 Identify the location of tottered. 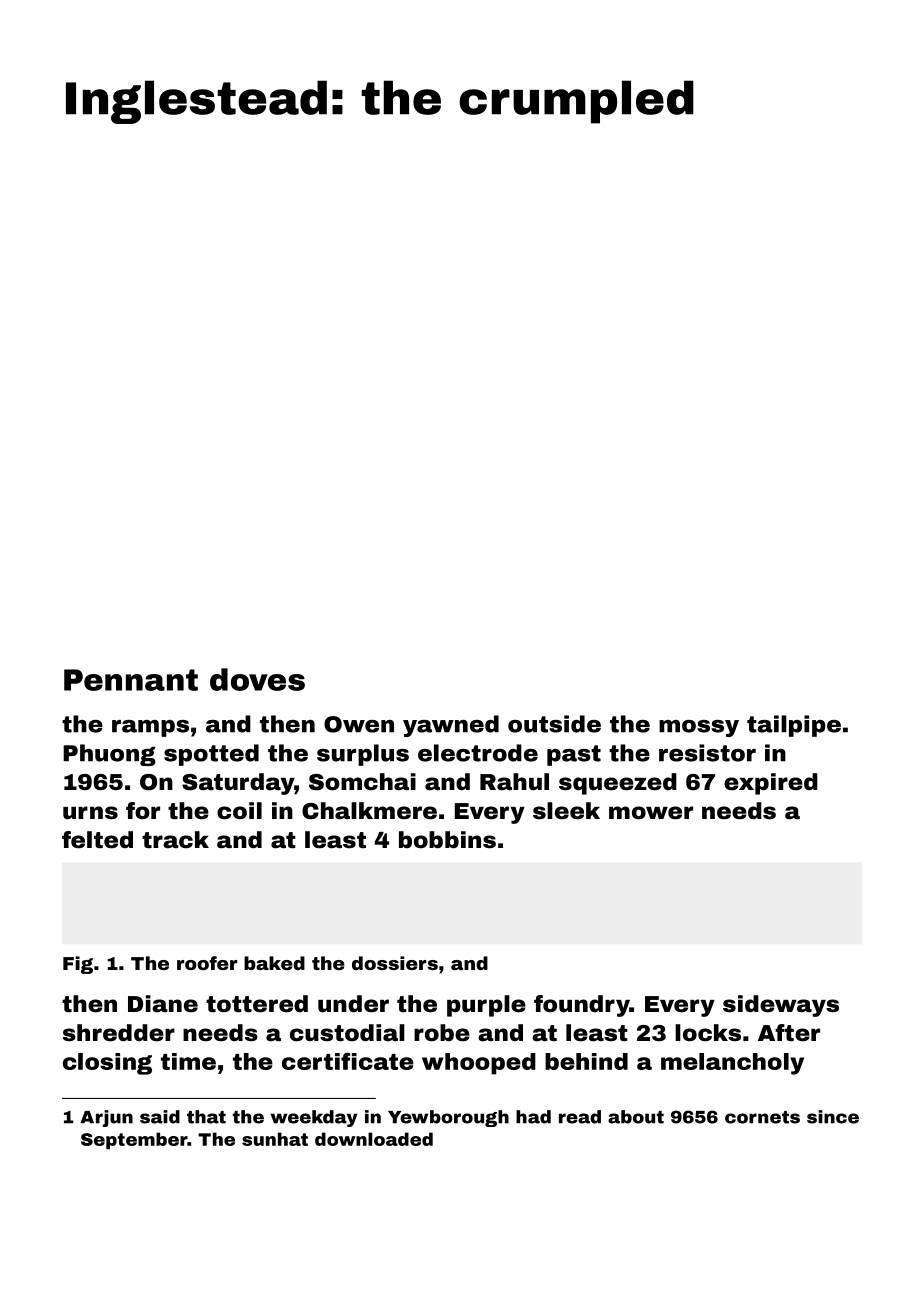
(257, 1004).
